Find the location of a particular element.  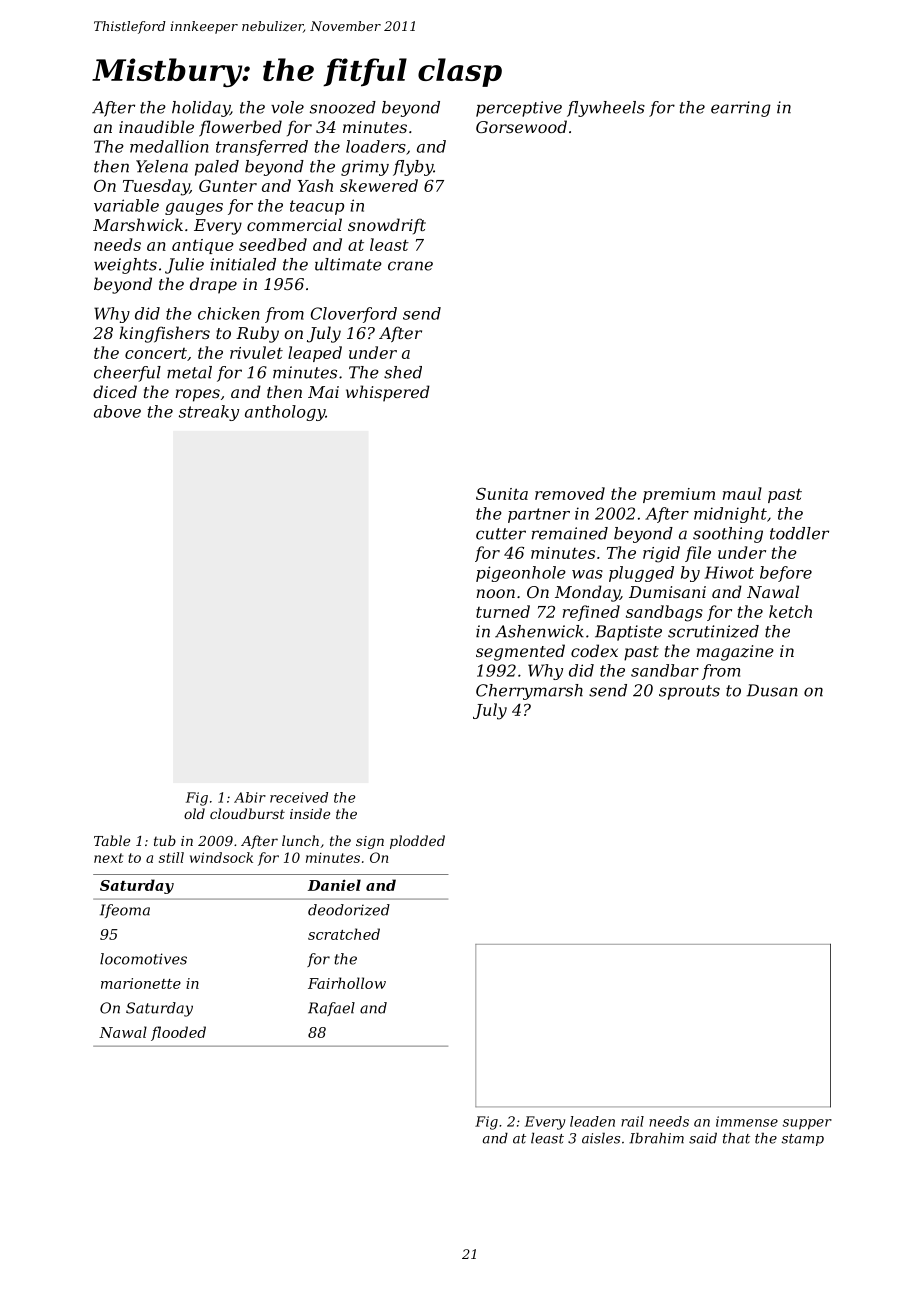

locomotives is located at coordinates (143, 959).
